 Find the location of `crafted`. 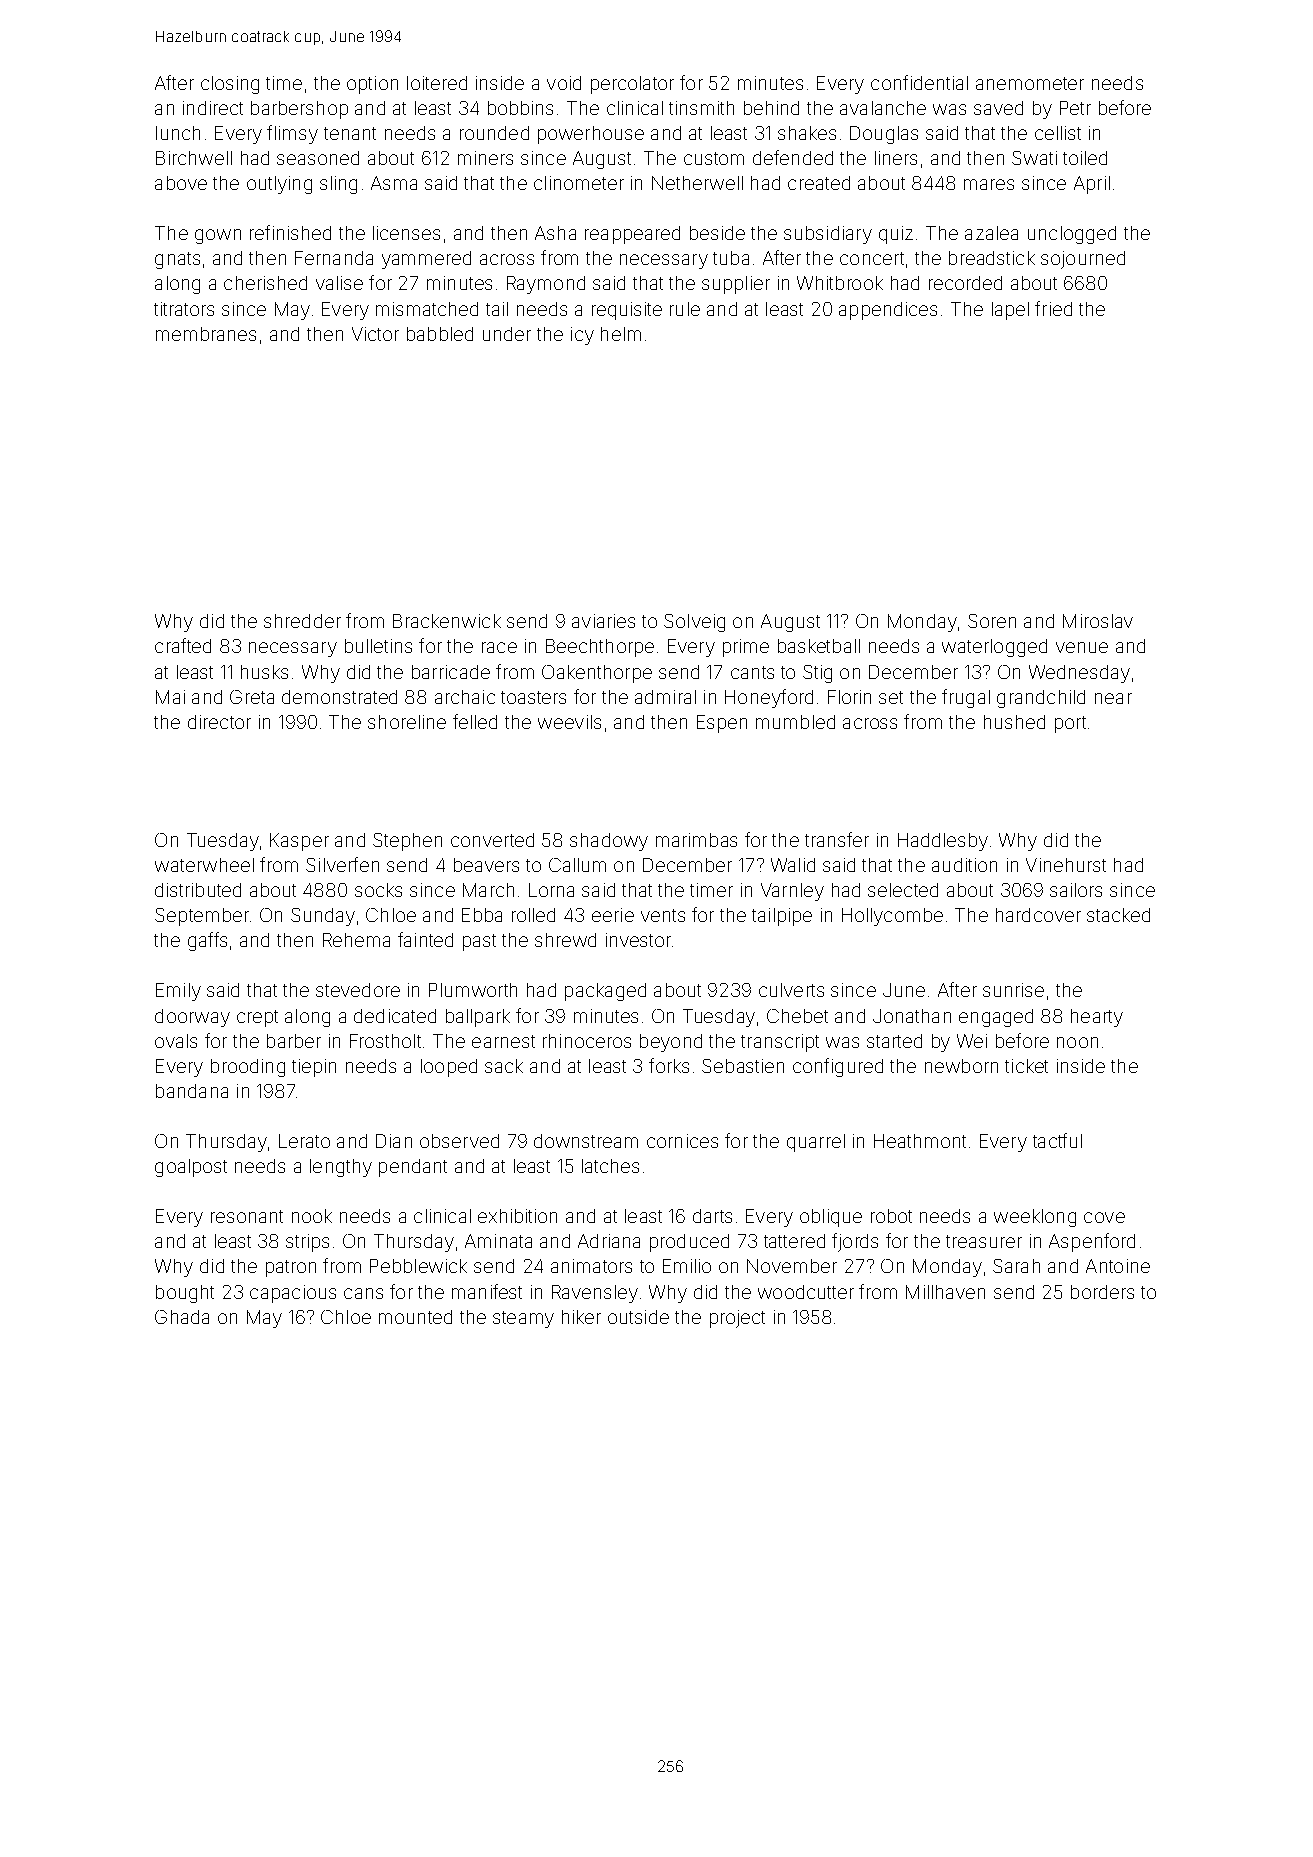

crafted is located at coordinates (183, 645).
